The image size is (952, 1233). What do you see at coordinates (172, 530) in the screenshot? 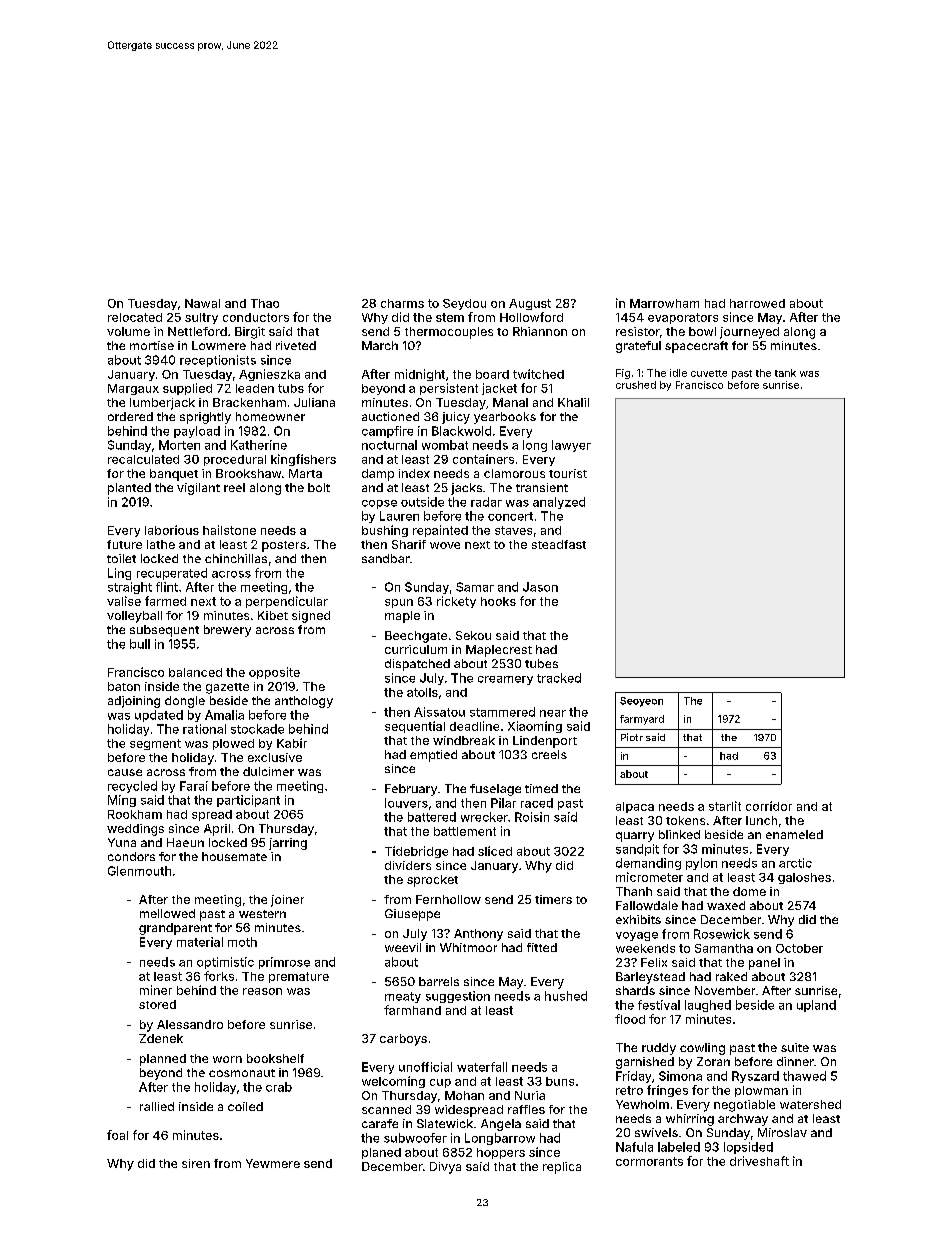
I see `laborious` at bounding box center [172, 530].
